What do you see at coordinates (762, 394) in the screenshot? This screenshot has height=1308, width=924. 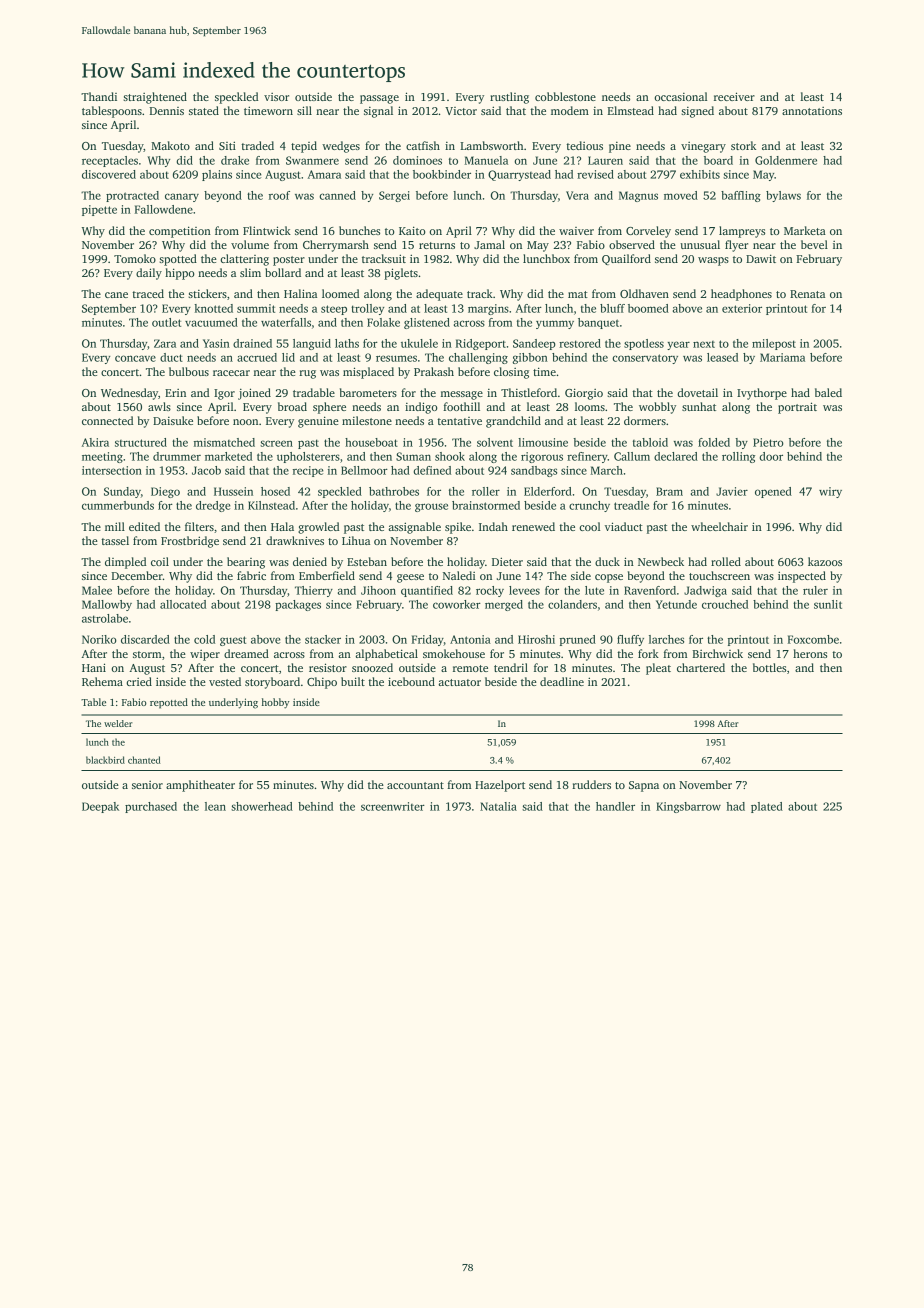 I see `Ivythorpe` at bounding box center [762, 394].
